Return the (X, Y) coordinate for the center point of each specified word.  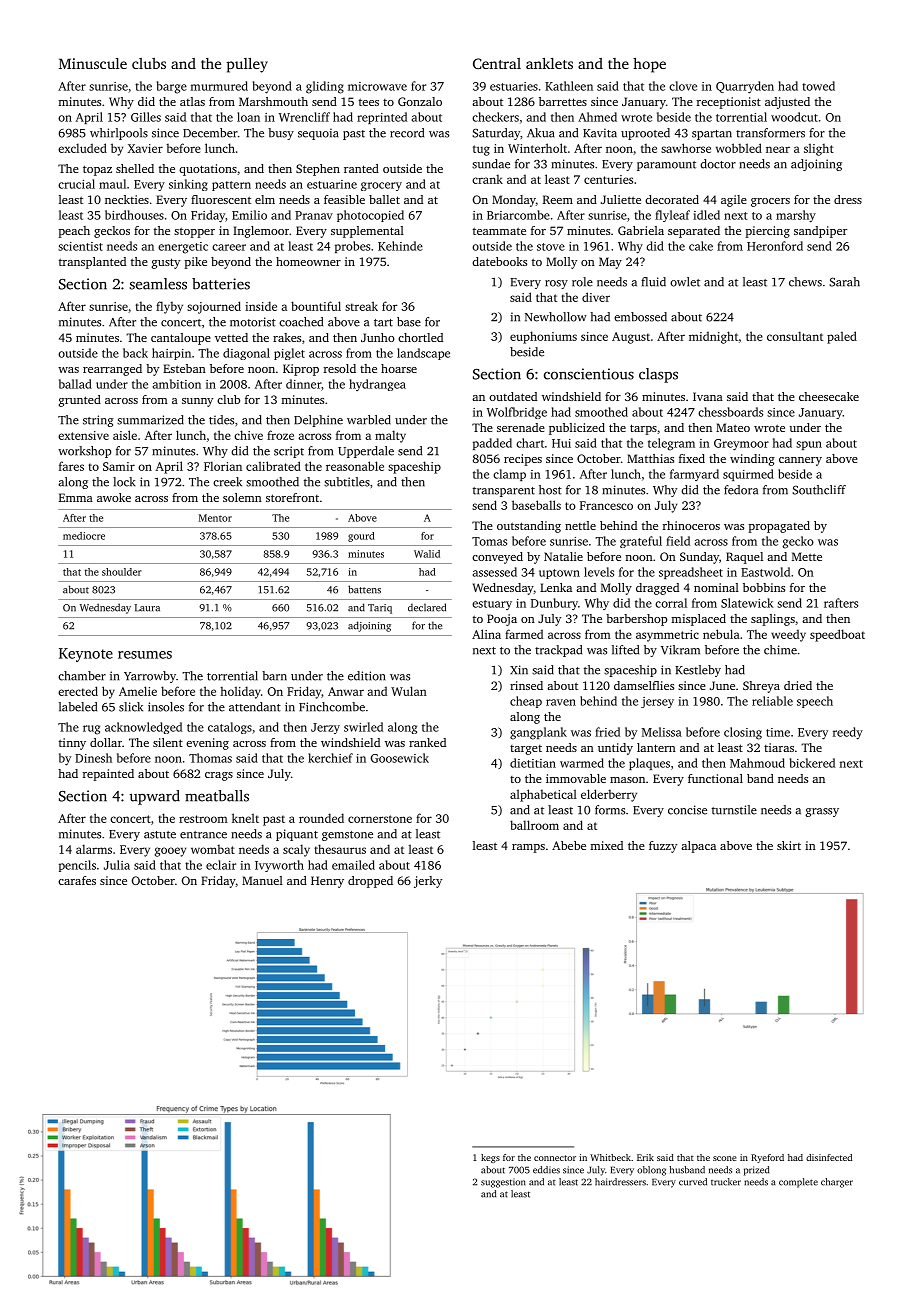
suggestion (503, 1183)
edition (366, 676)
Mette (807, 556)
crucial (76, 184)
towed (818, 86)
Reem (558, 199)
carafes (77, 880)
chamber (82, 676)
